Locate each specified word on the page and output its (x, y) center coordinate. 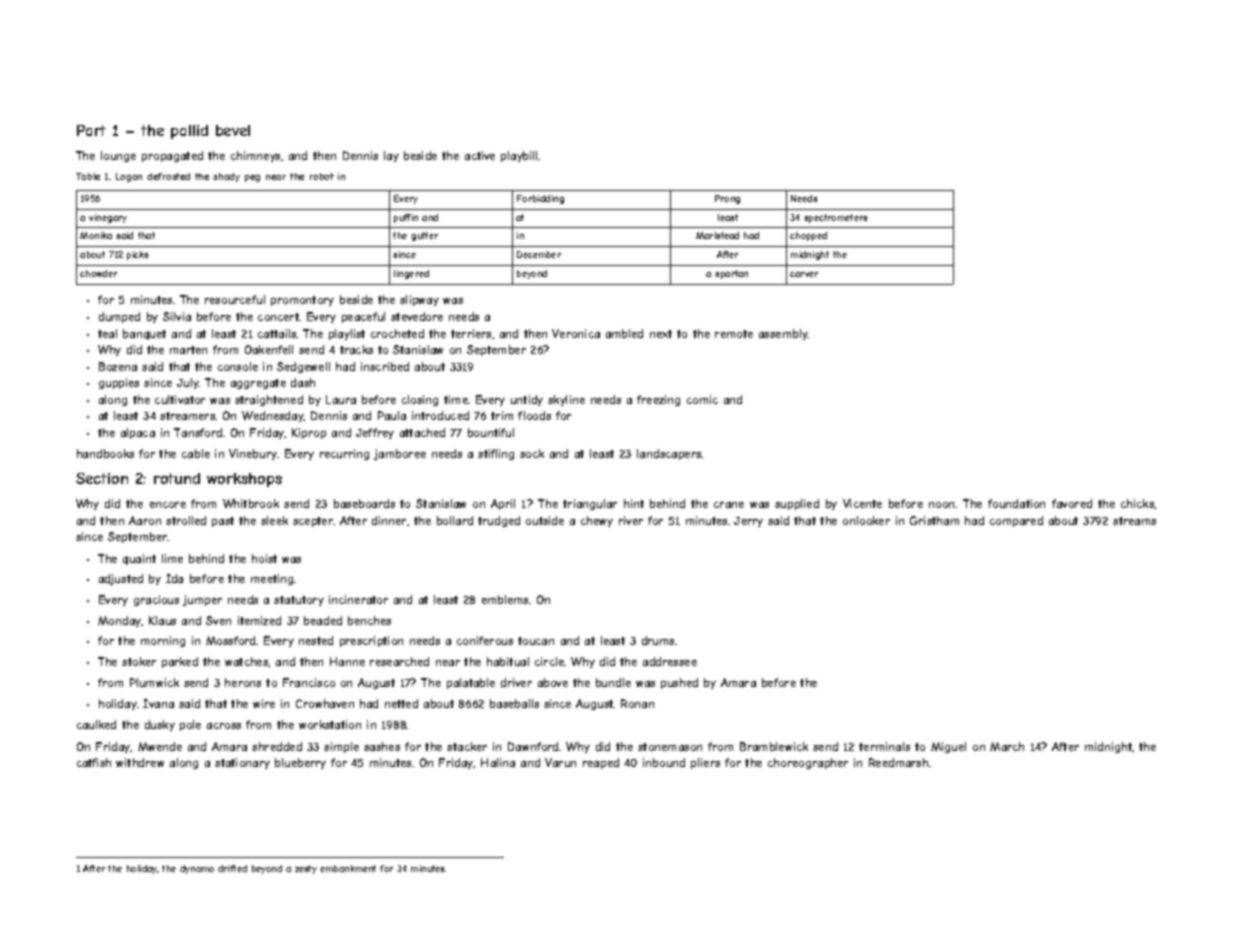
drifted (232, 868)
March (1007, 746)
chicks (1137, 503)
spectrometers (835, 218)
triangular (590, 504)
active (480, 155)
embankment (348, 868)
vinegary (108, 218)
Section (102, 478)
